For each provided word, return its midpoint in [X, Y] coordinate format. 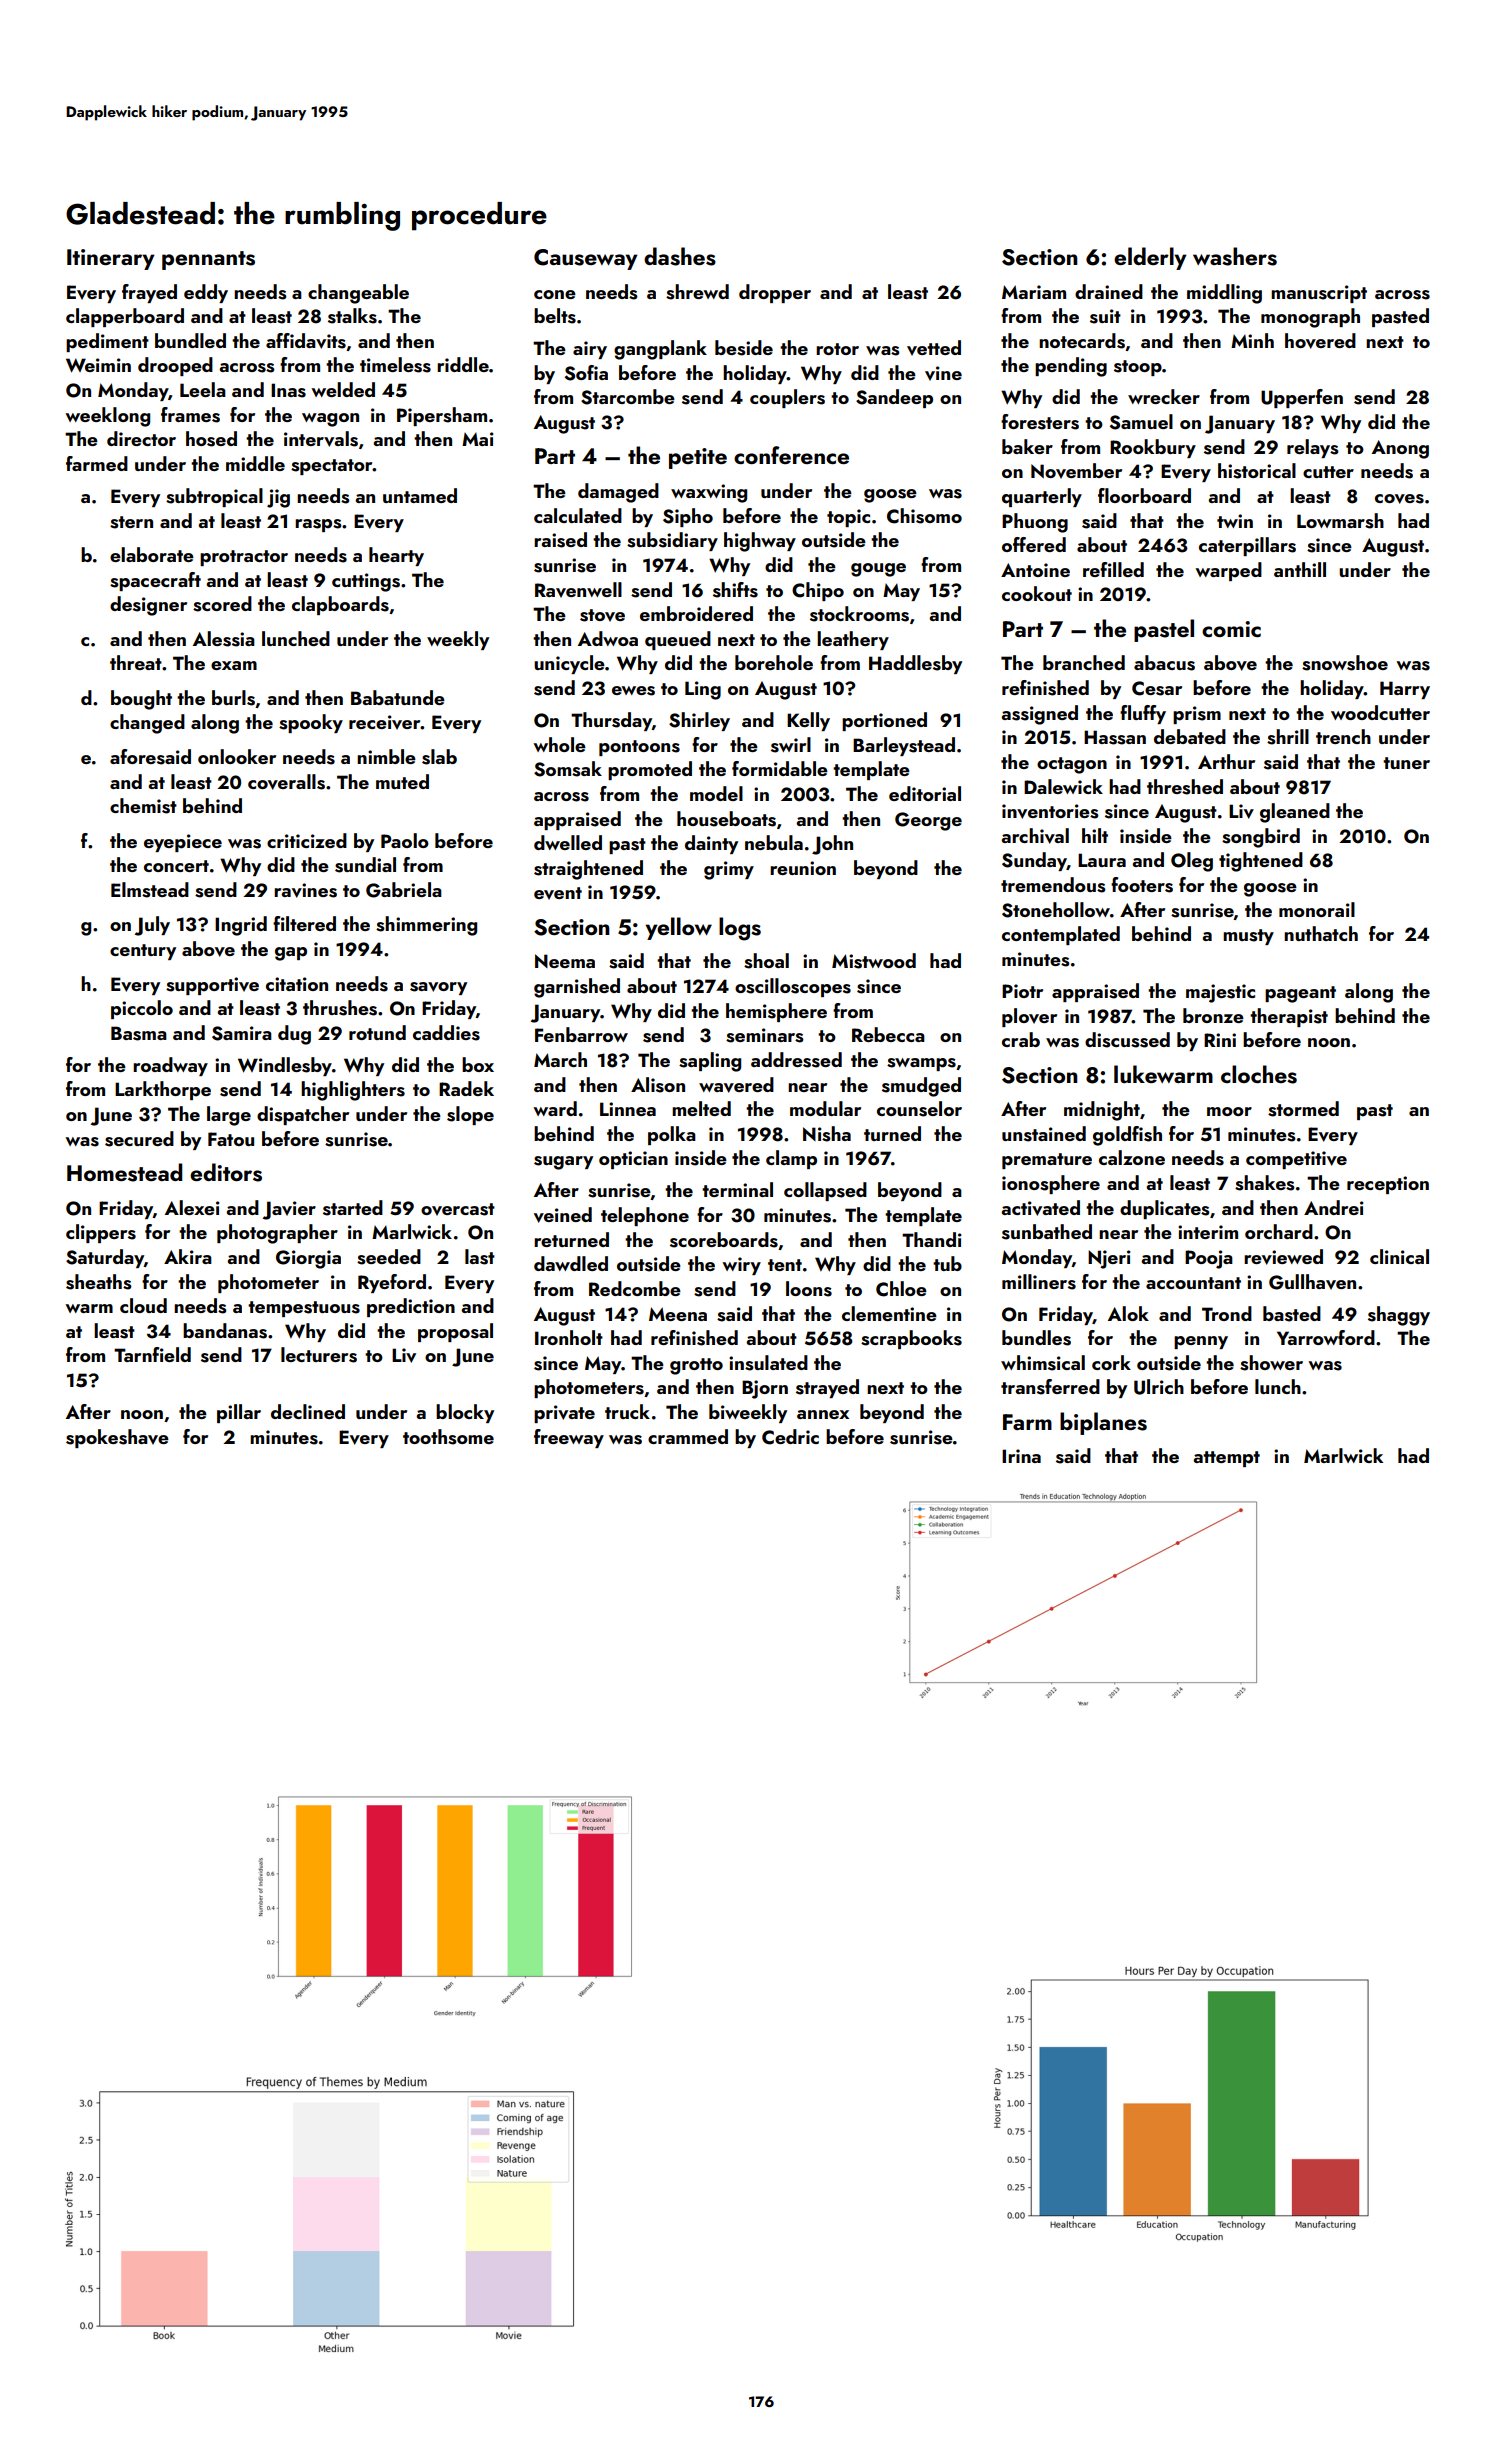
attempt [1226, 1459]
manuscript [1319, 294]
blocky [465, 1413]
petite [698, 458]
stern [131, 522]
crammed [688, 1436]
